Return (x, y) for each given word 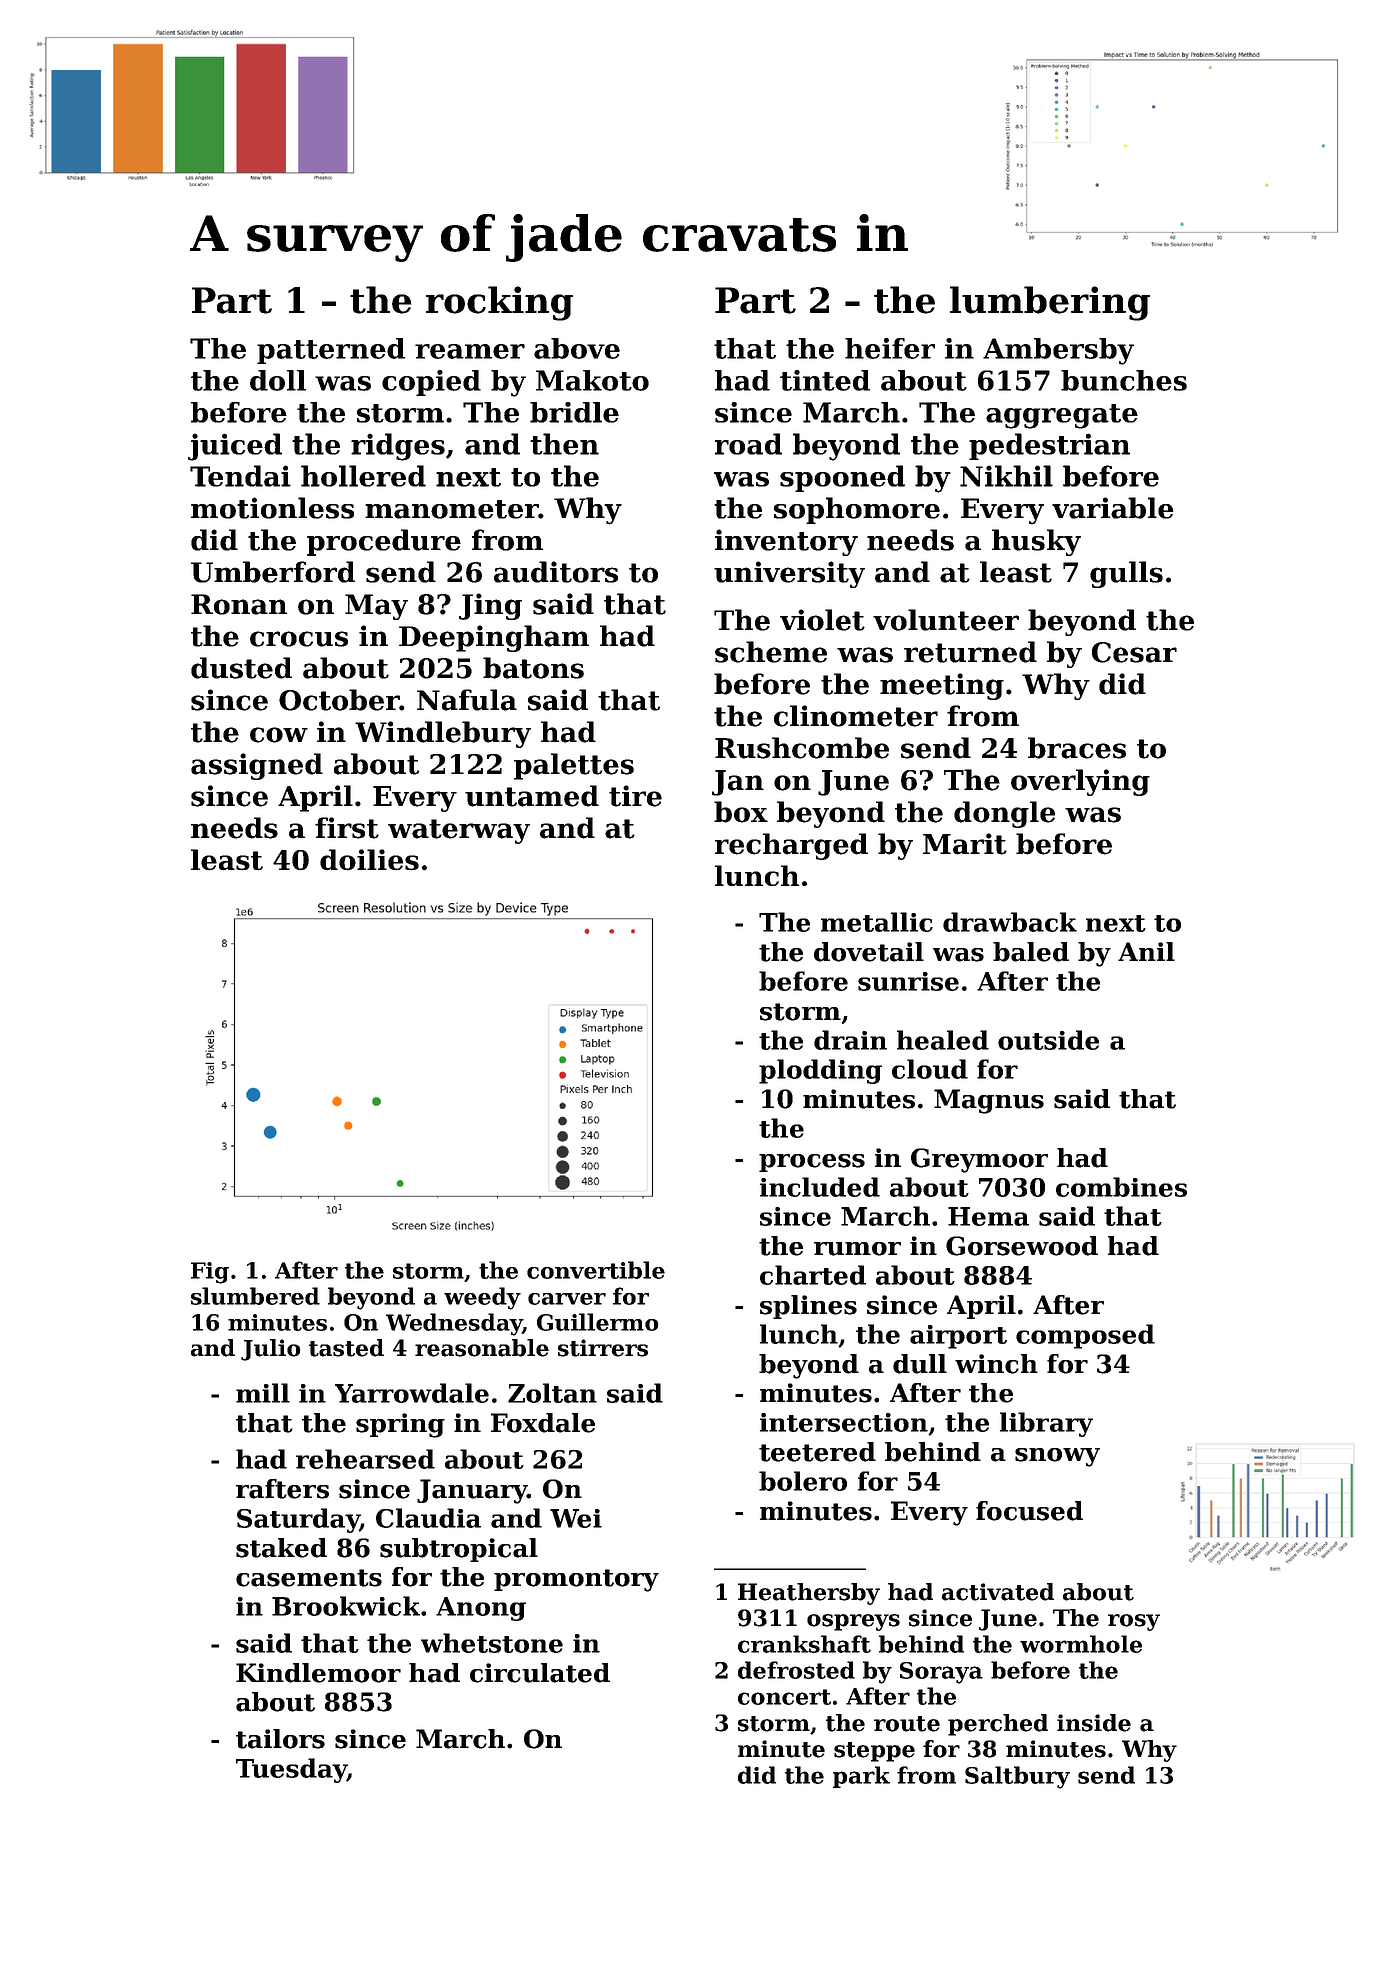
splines (808, 1307)
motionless (272, 508)
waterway (459, 831)
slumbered (255, 1296)
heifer (890, 348)
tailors (280, 1739)
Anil (1146, 951)
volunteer (946, 620)
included (820, 1187)
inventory (786, 542)
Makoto (592, 380)
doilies (369, 860)
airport (958, 1337)
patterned (331, 351)
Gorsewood (1022, 1246)
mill (263, 1393)
